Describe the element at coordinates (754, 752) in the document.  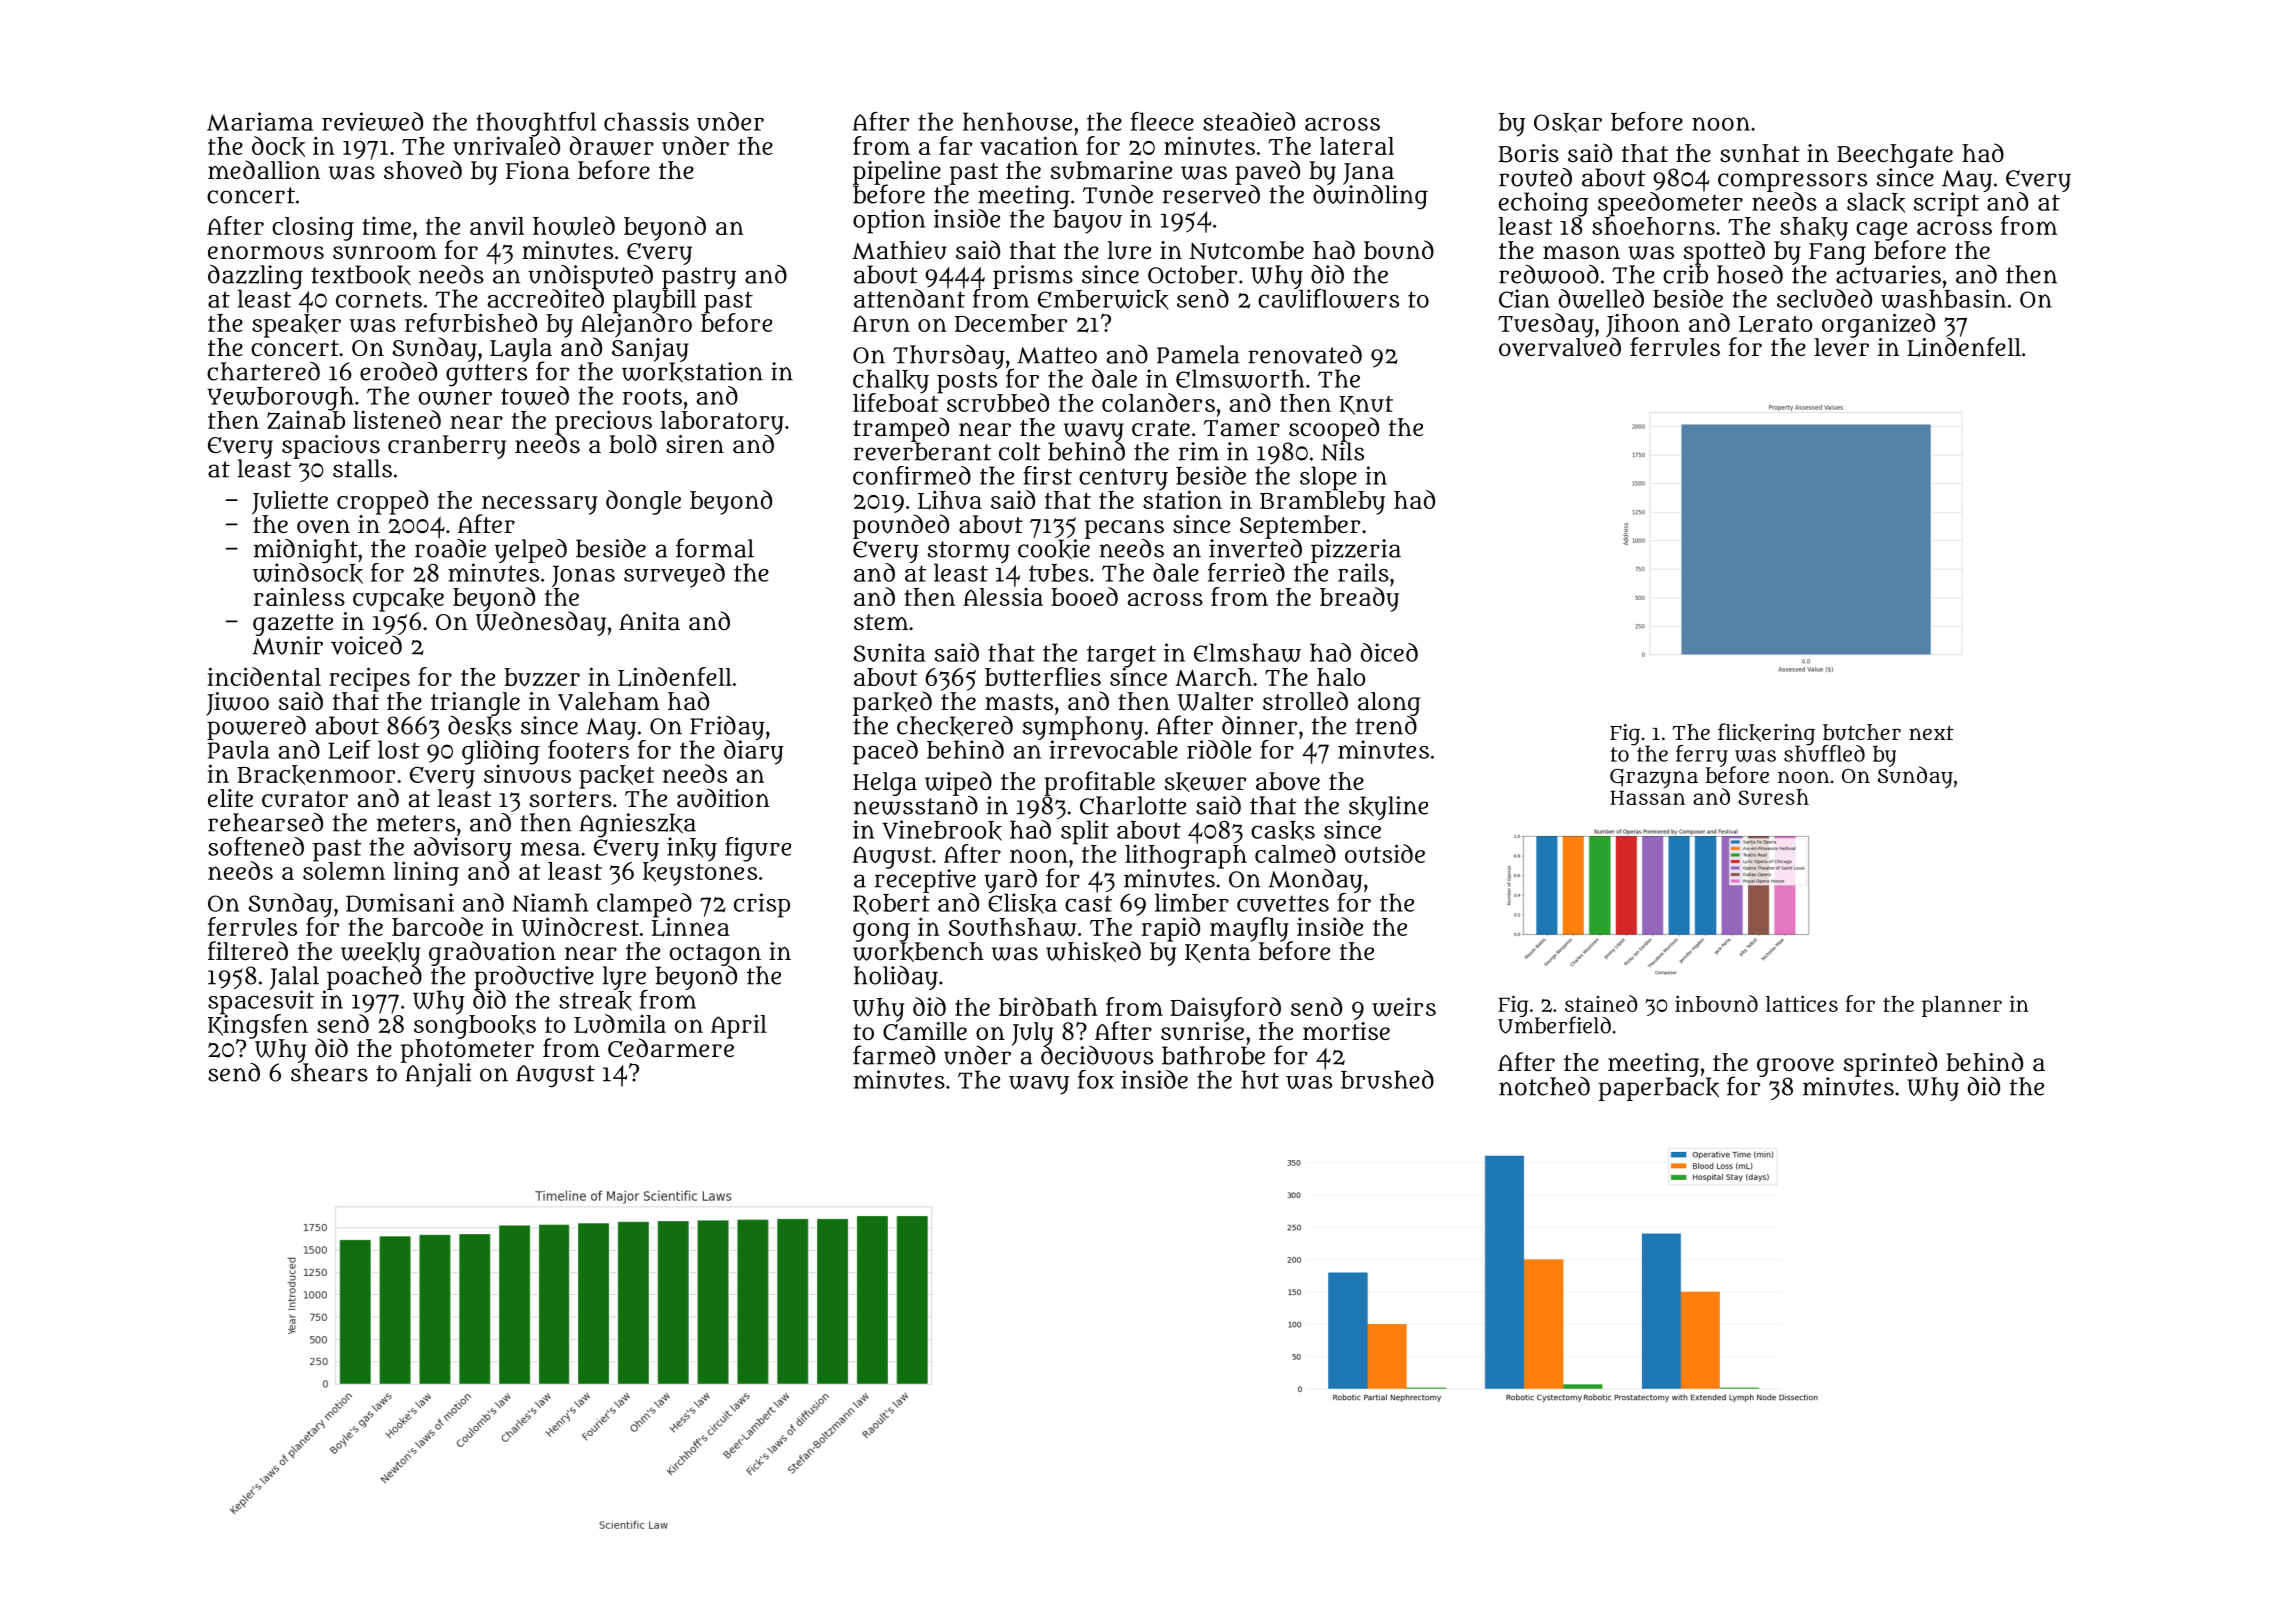
I see `diary` at that location.
